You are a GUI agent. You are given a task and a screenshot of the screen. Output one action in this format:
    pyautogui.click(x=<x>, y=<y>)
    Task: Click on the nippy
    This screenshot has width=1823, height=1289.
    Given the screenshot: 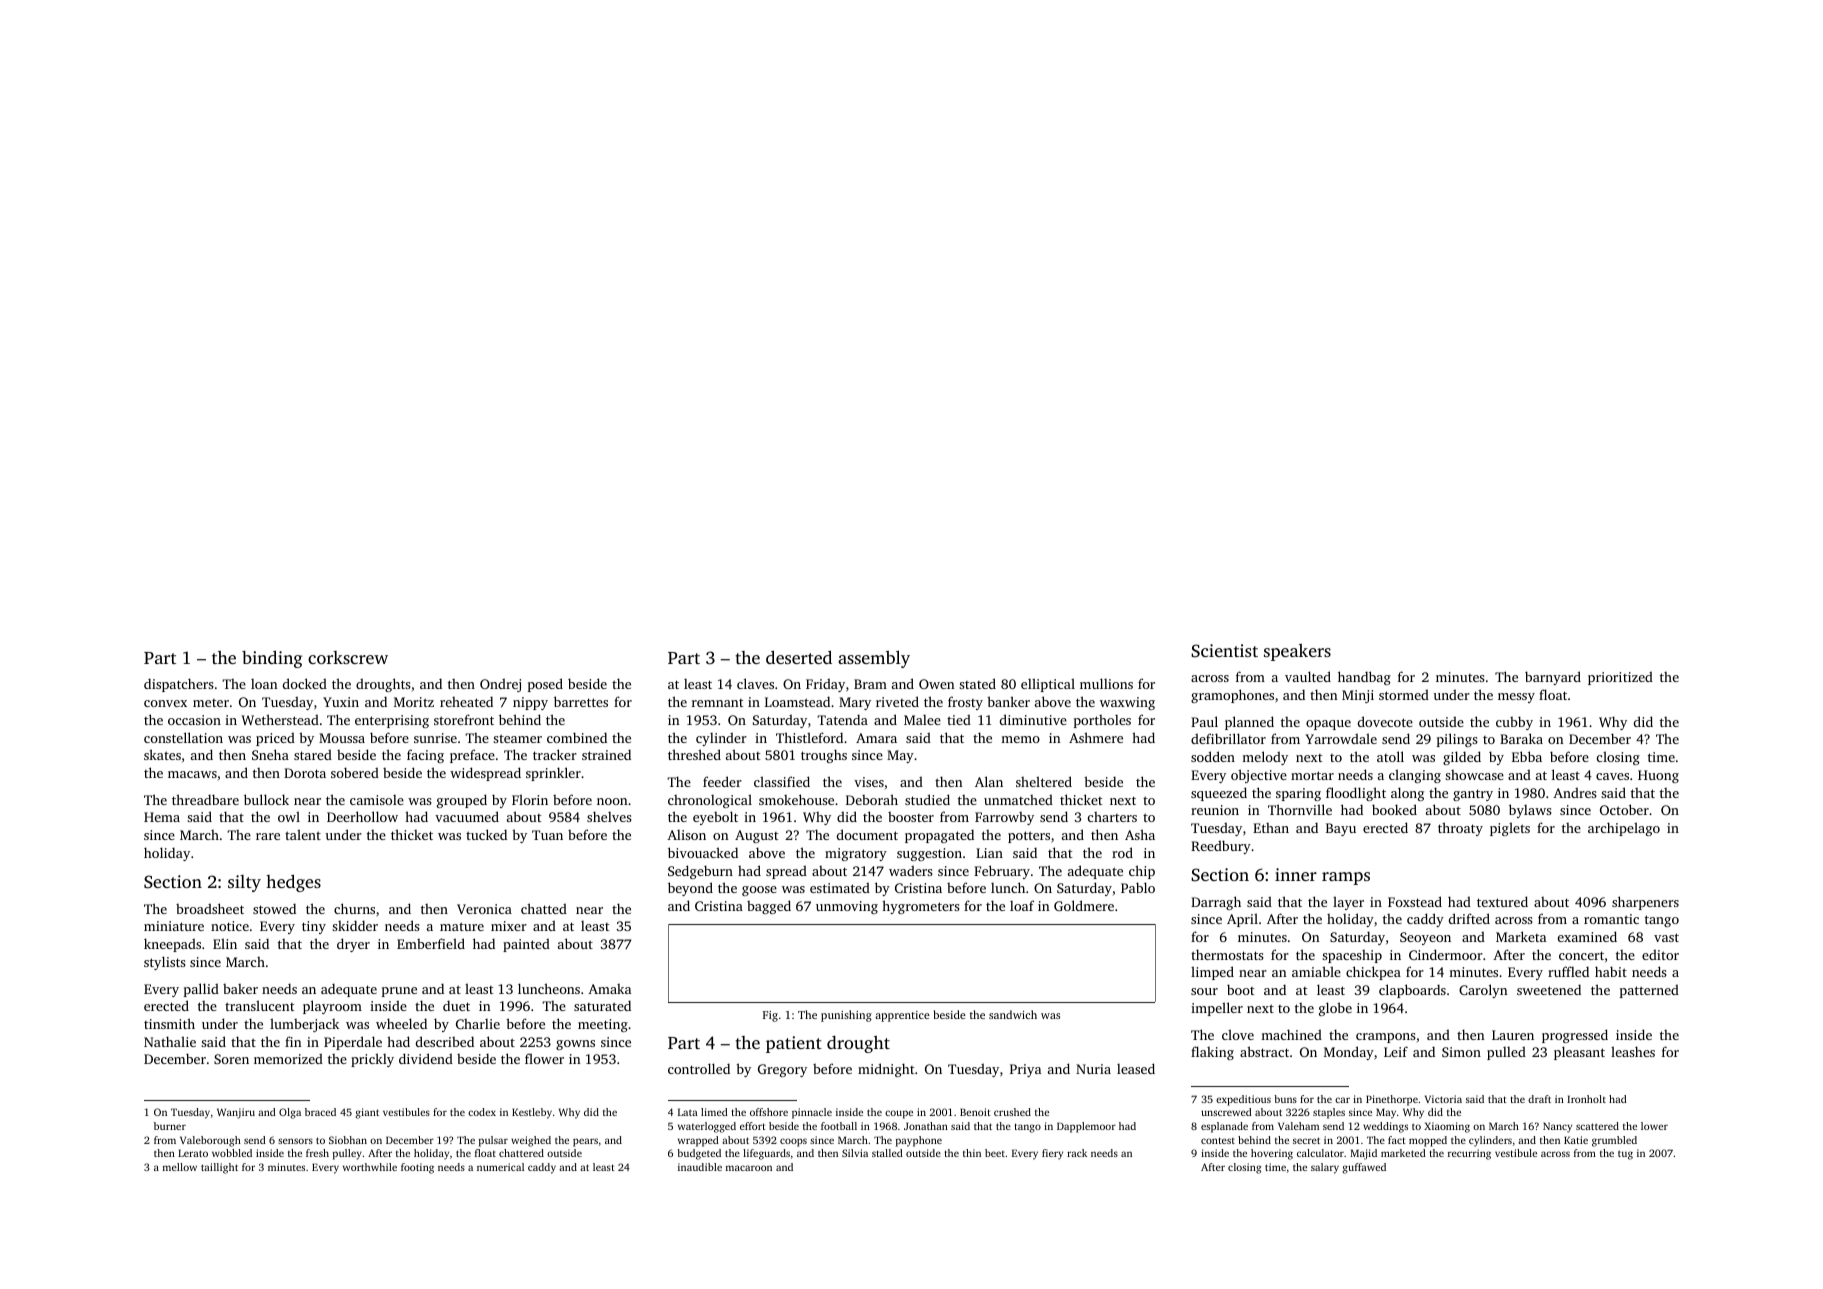 What is the action you would take?
    pyautogui.click(x=530, y=703)
